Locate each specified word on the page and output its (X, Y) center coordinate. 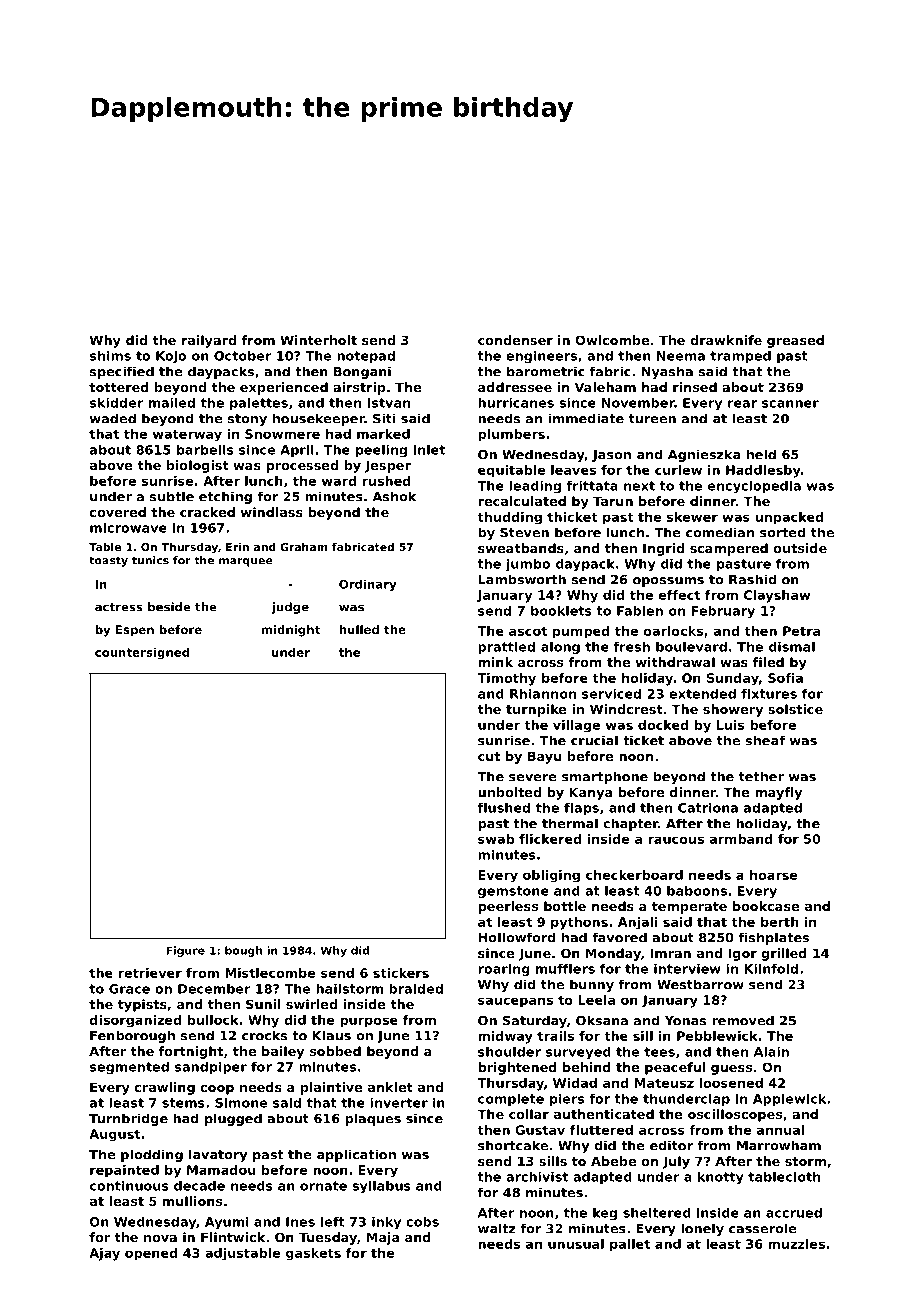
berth (780, 922)
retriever (150, 973)
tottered (119, 387)
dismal (792, 647)
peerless (508, 907)
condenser (515, 340)
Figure (186, 951)
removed (743, 1020)
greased (795, 341)
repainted (124, 1171)
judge (290, 608)
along (560, 648)
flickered (550, 839)
